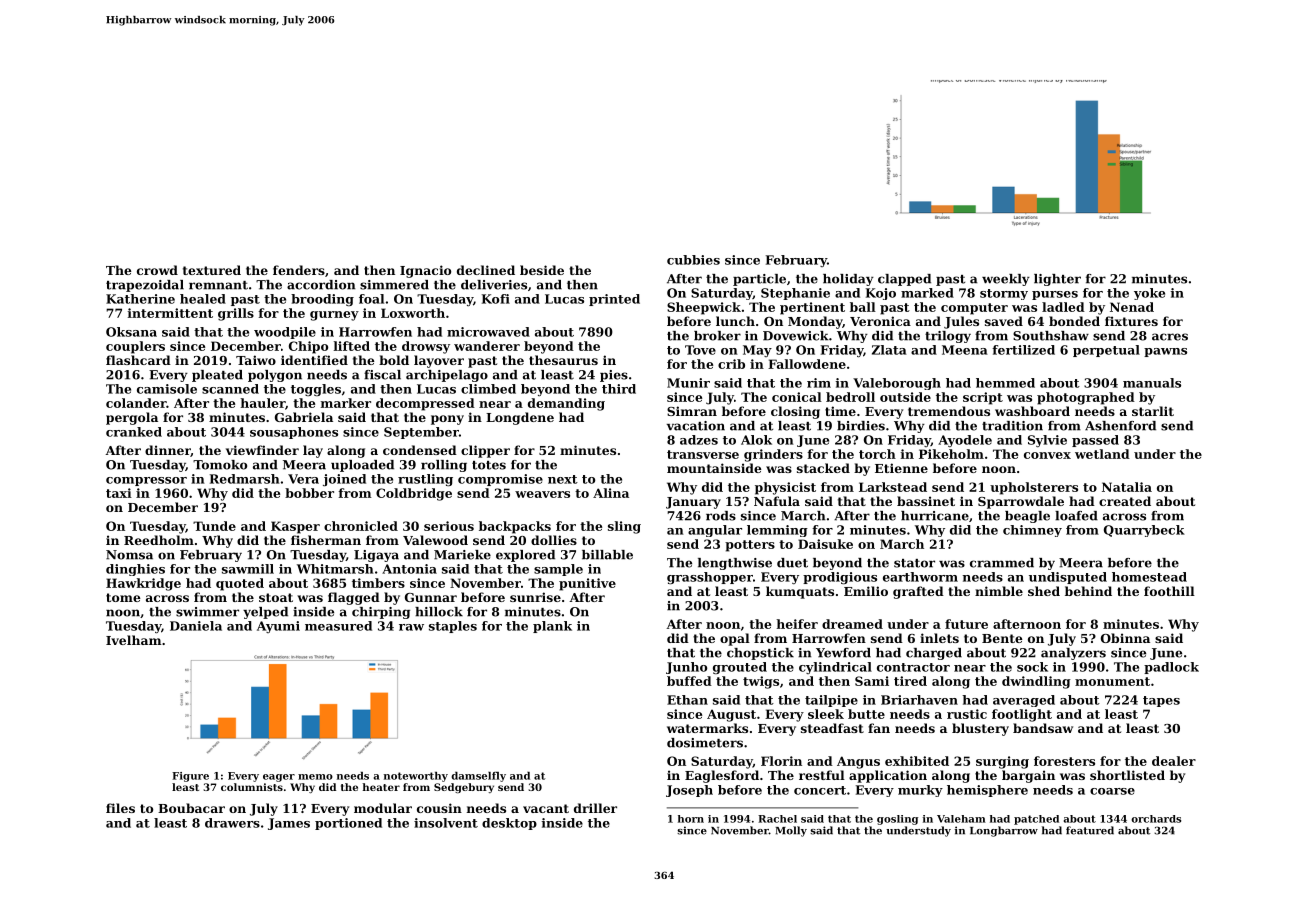 The height and width of the screenshot is (924, 1308). I want to click on bobber, so click(309, 493).
